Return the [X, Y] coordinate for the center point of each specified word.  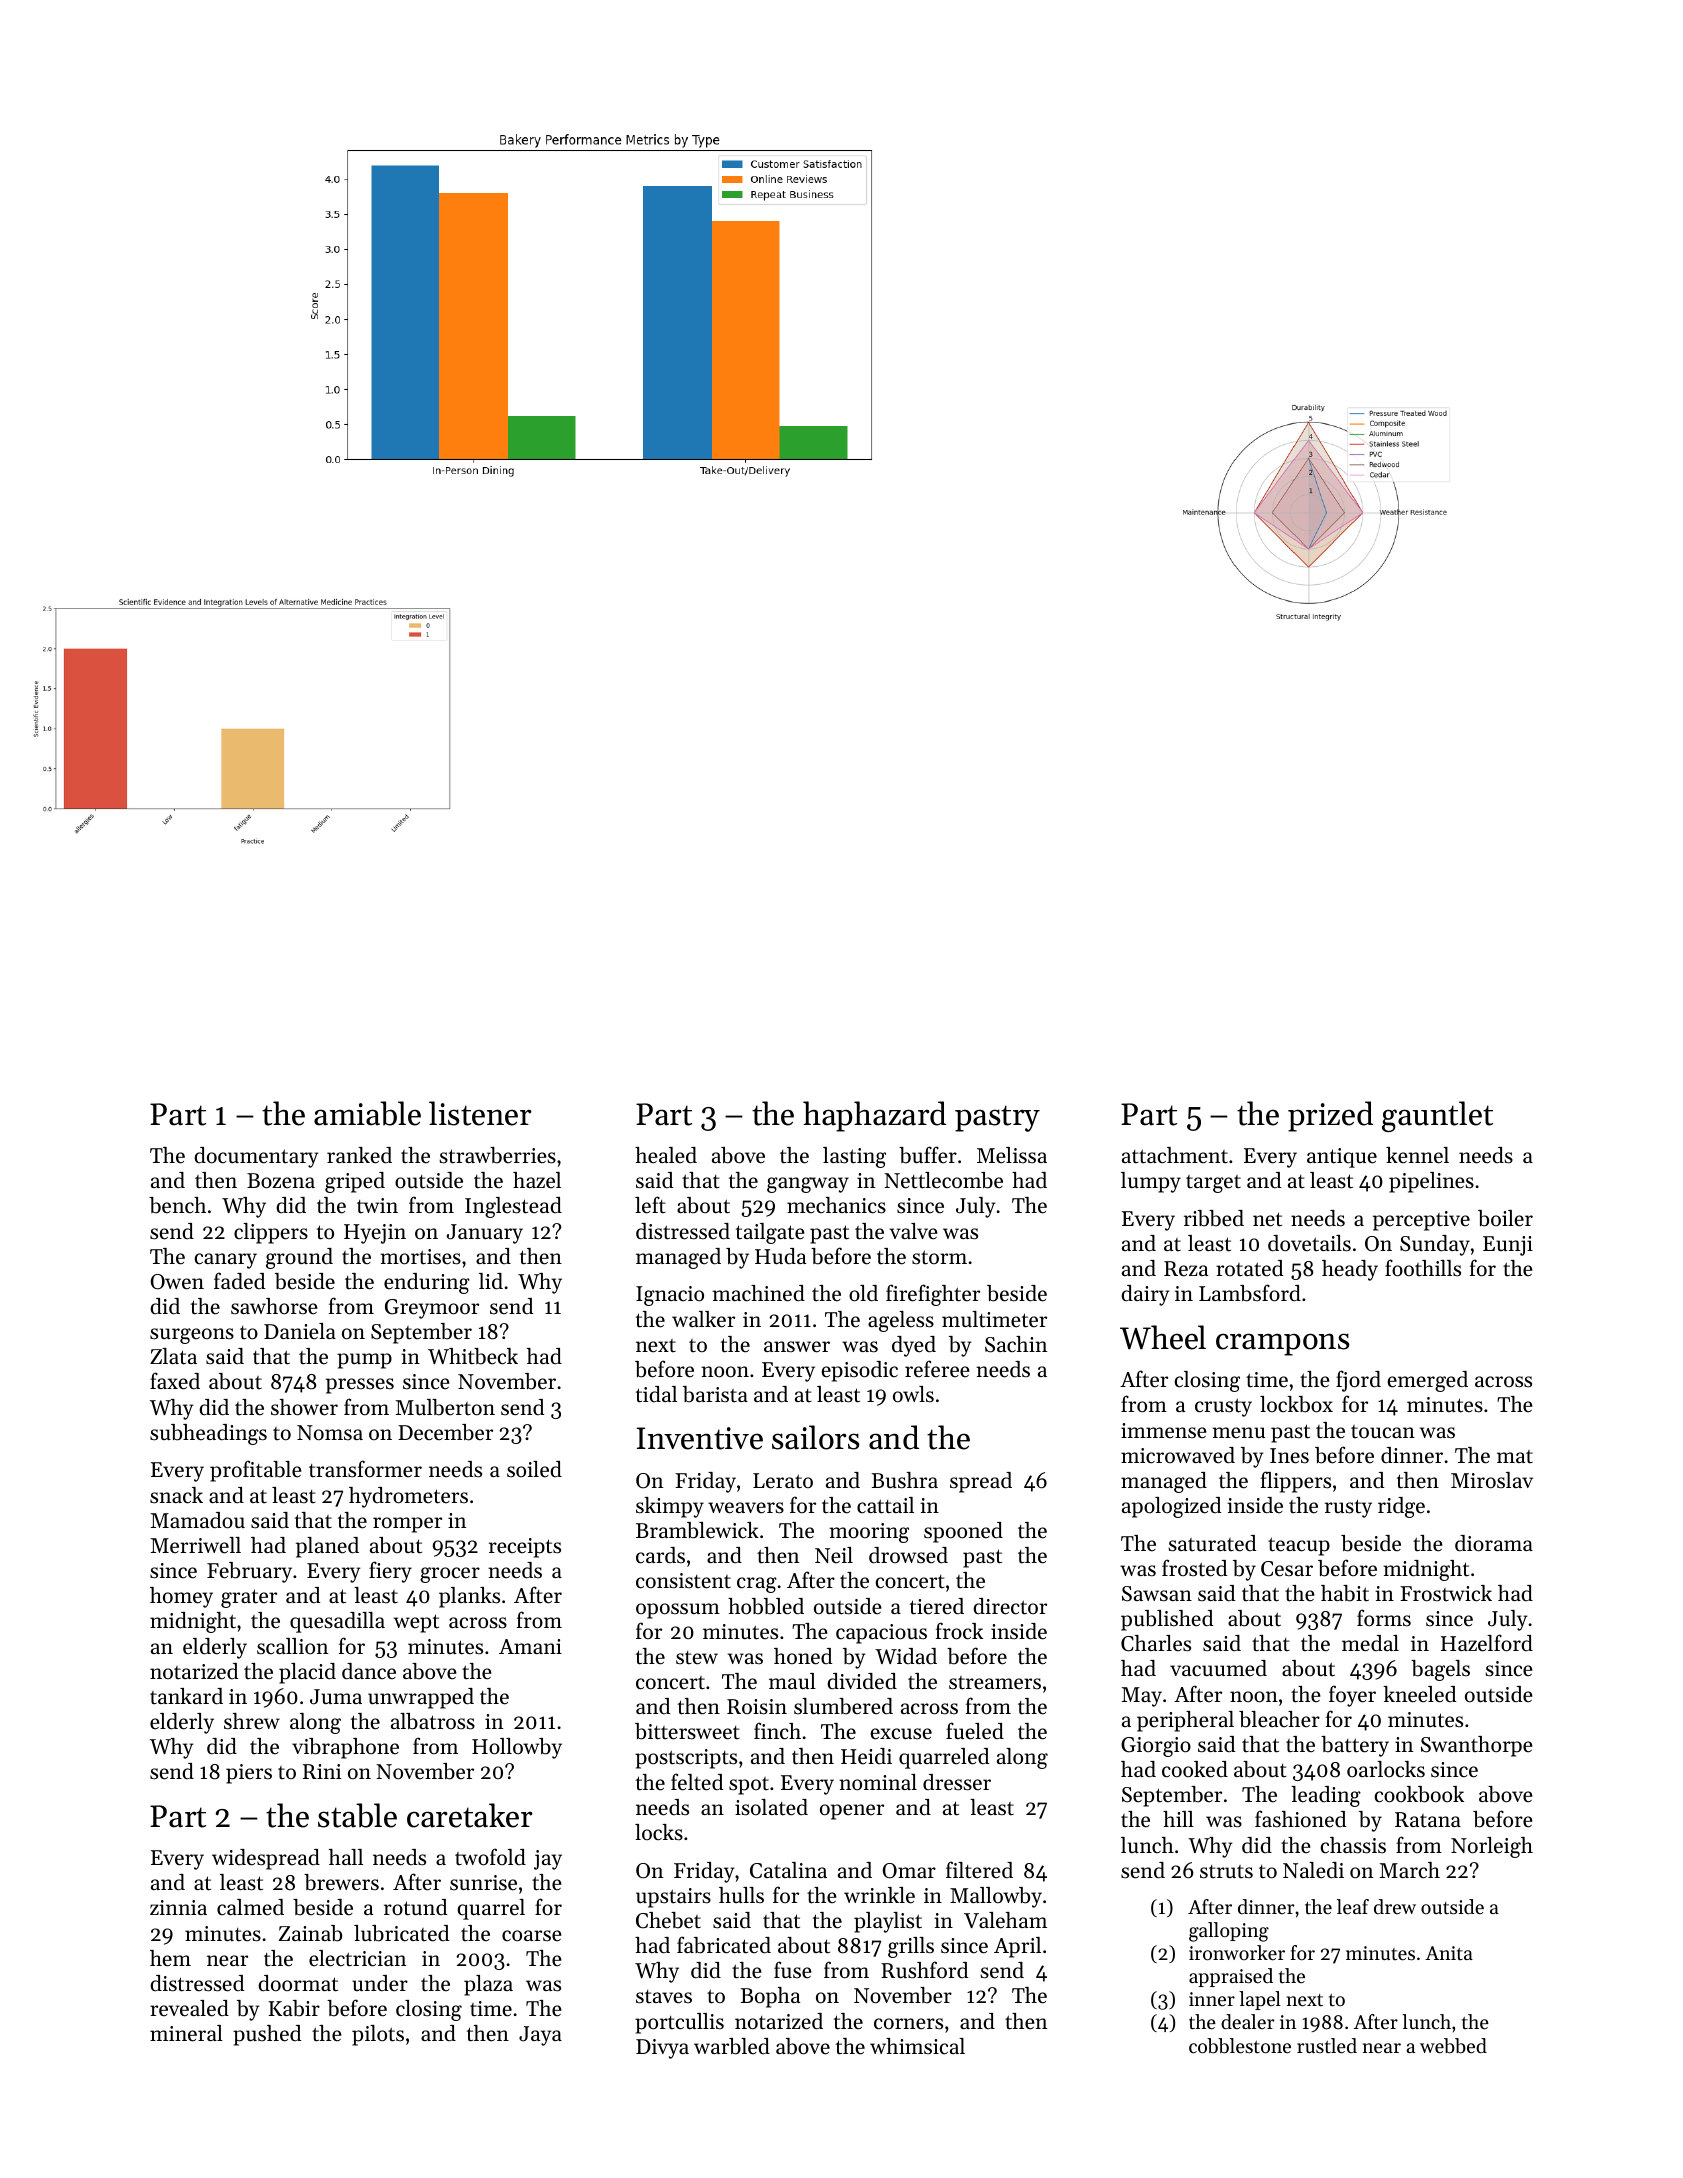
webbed [1453, 2046]
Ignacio [670, 1296]
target [1213, 1184]
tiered [937, 1606]
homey [181, 1597]
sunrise [483, 1883]
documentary [256, 1157]
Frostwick [1446, 1593]
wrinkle [879, 1895]
